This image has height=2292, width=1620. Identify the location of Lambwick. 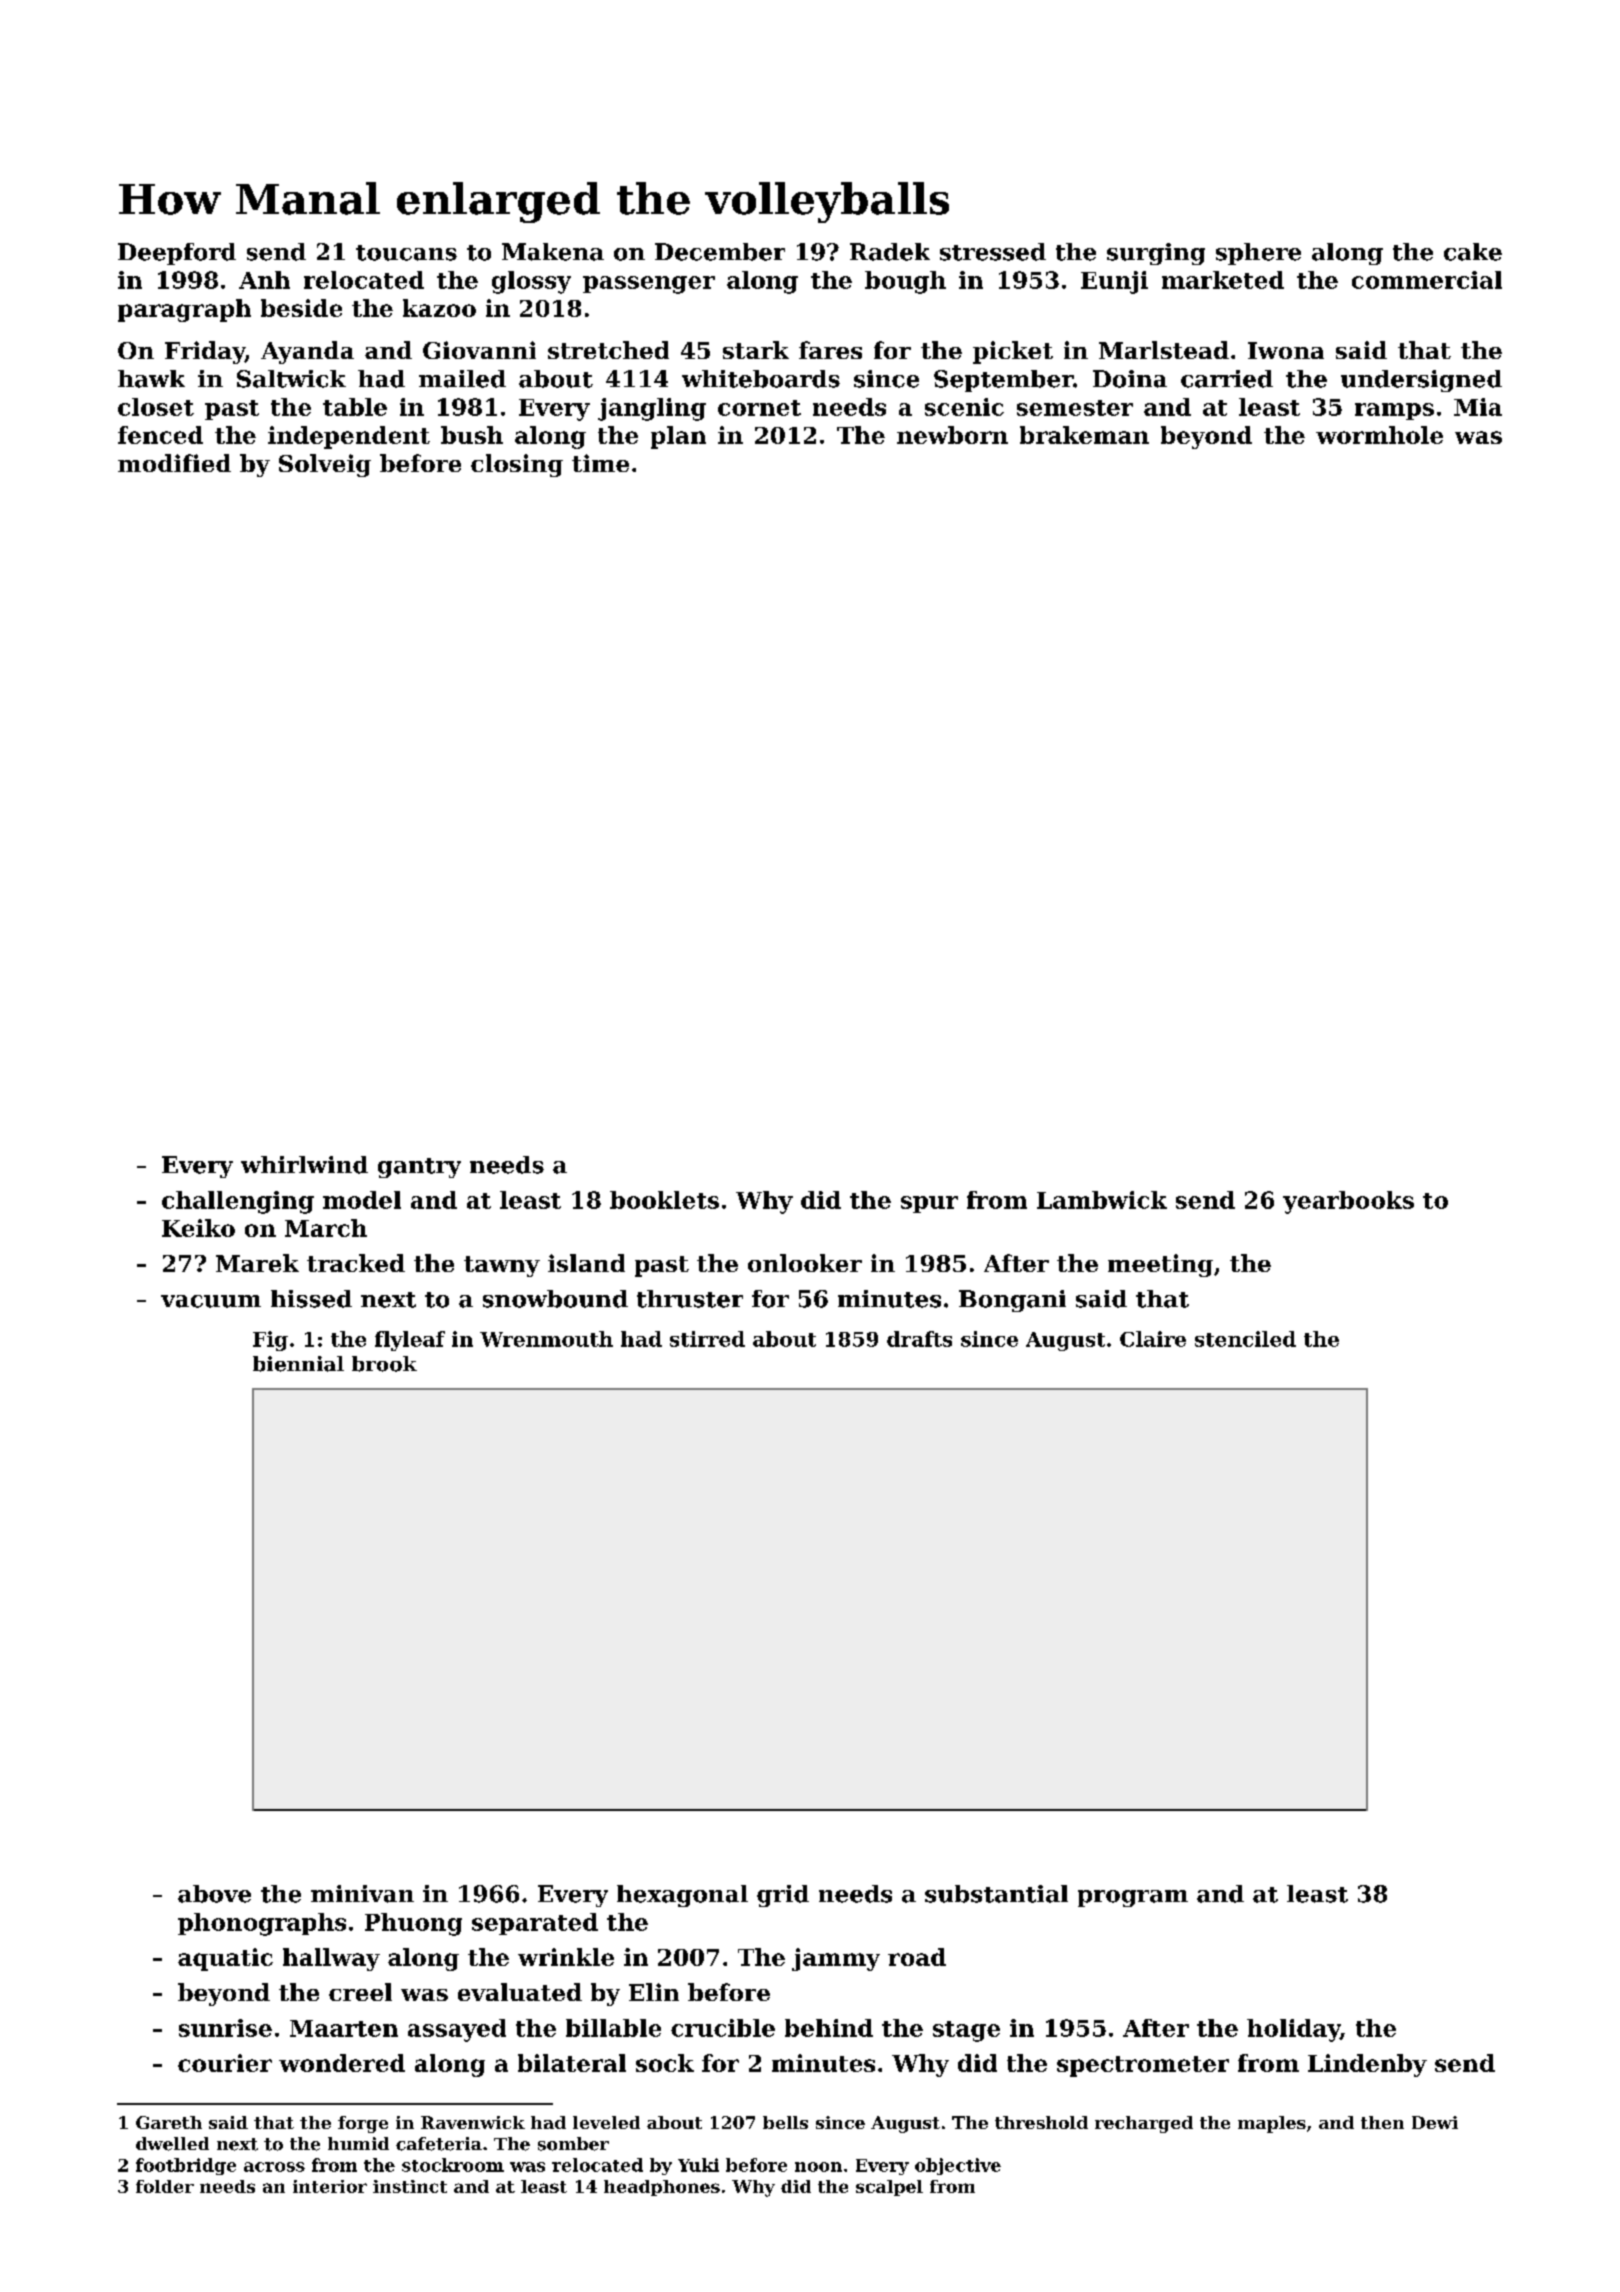
(1102, 1200).
